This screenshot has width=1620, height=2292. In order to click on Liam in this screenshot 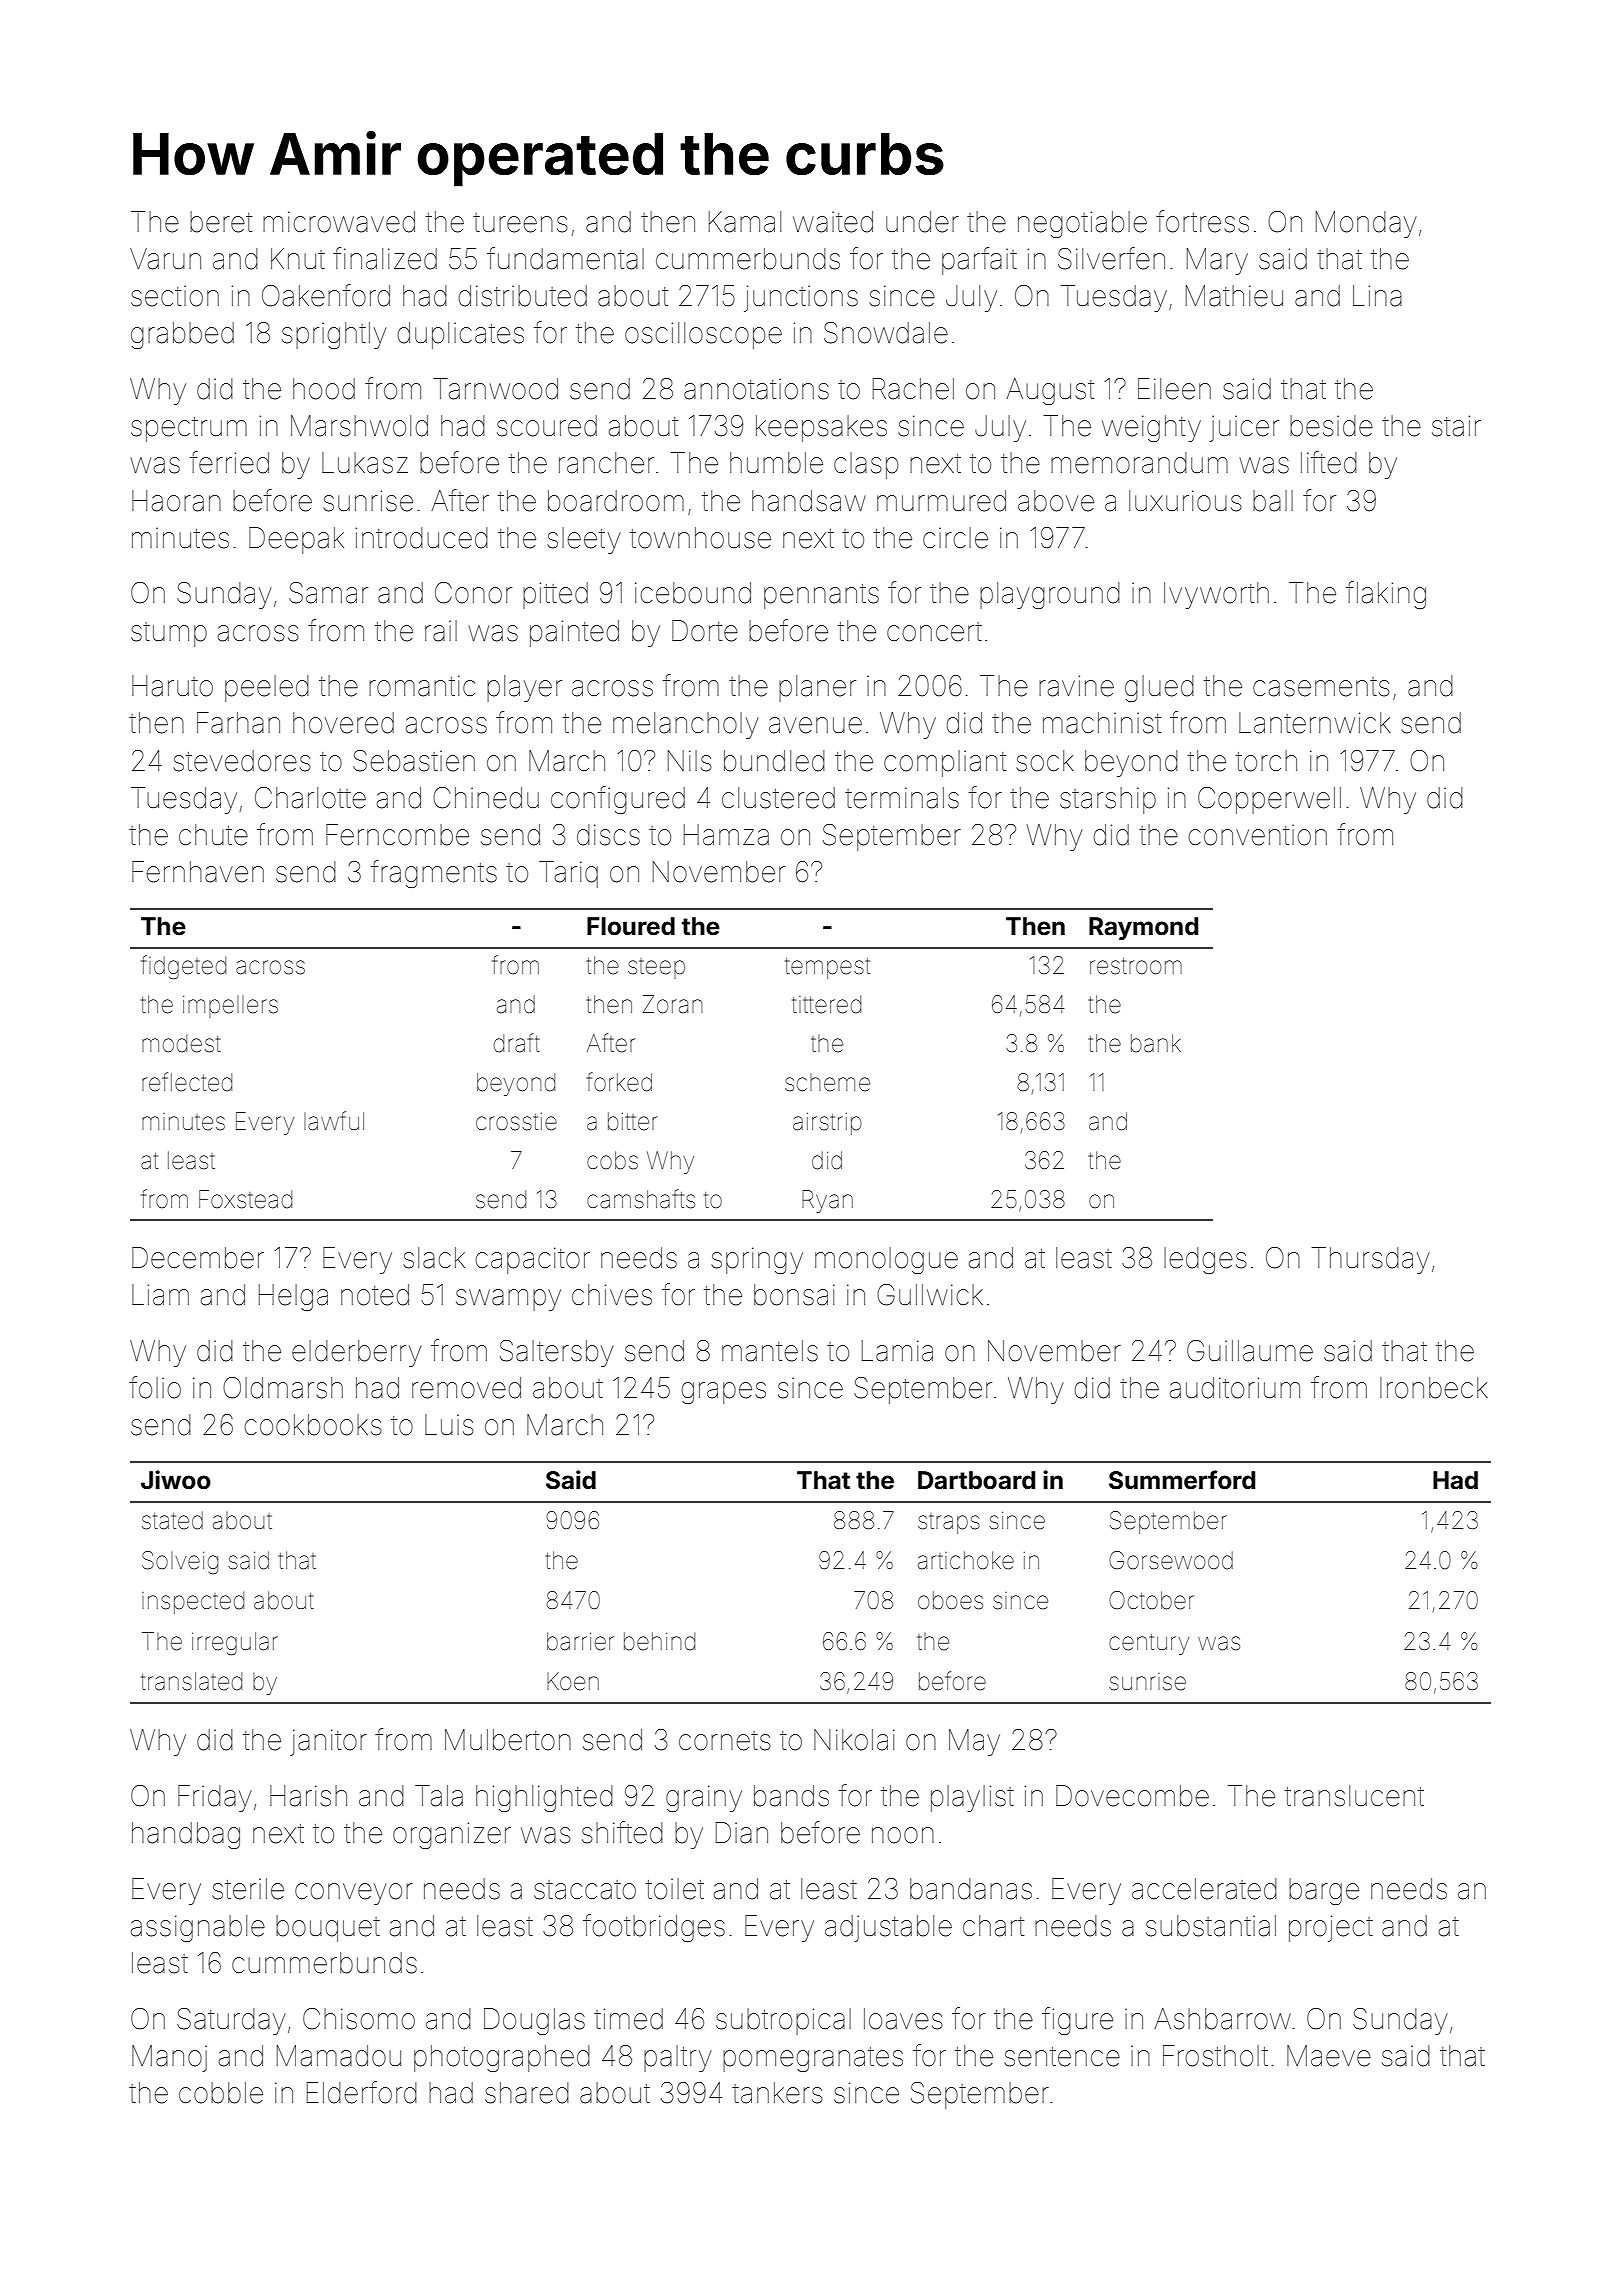, I will do `click(160, 1295)`.
